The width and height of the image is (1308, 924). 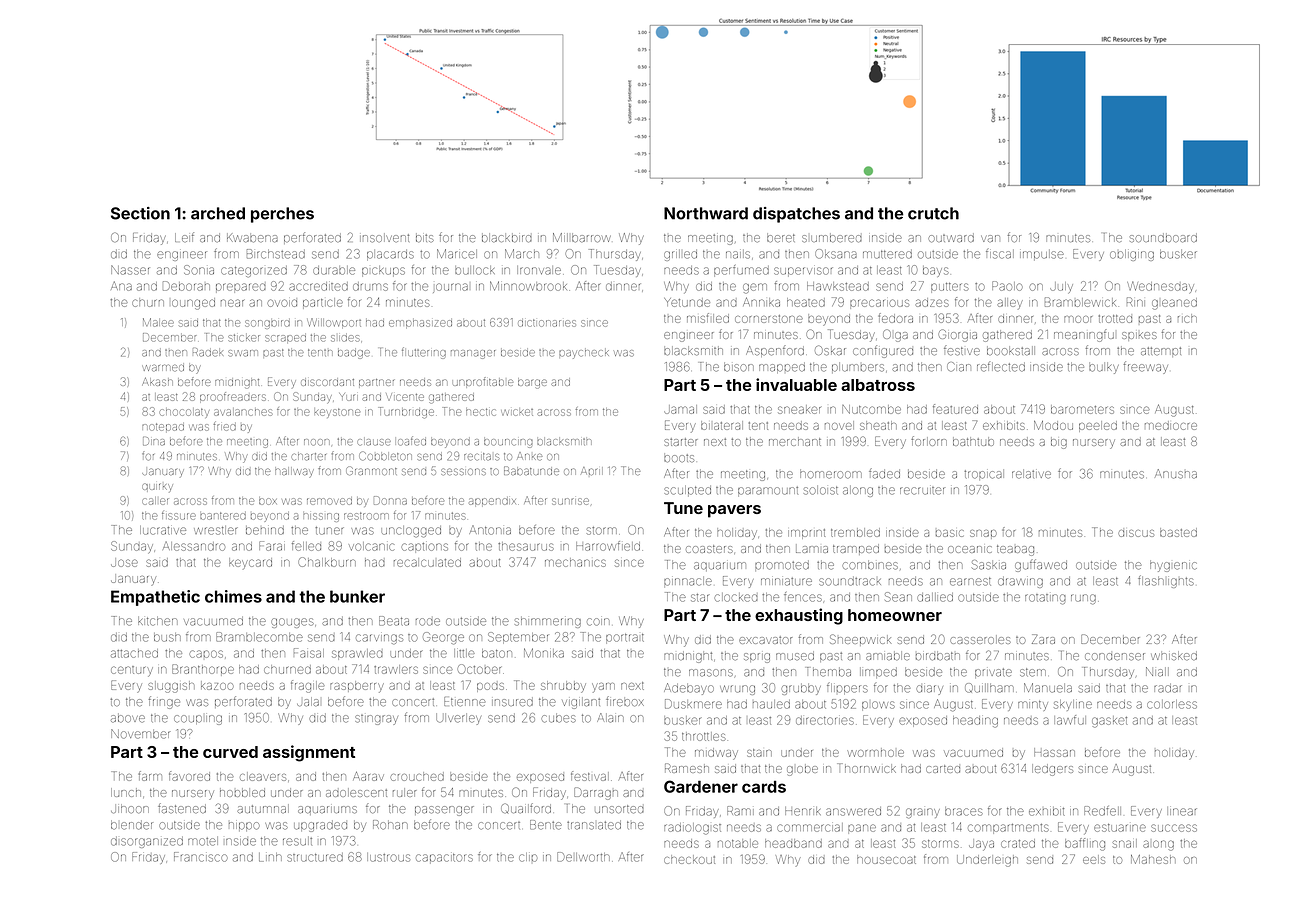 What do you see at coordinates (1054, 752) in the image?
I see `Hassan` at bounding box center [1054, 752].
